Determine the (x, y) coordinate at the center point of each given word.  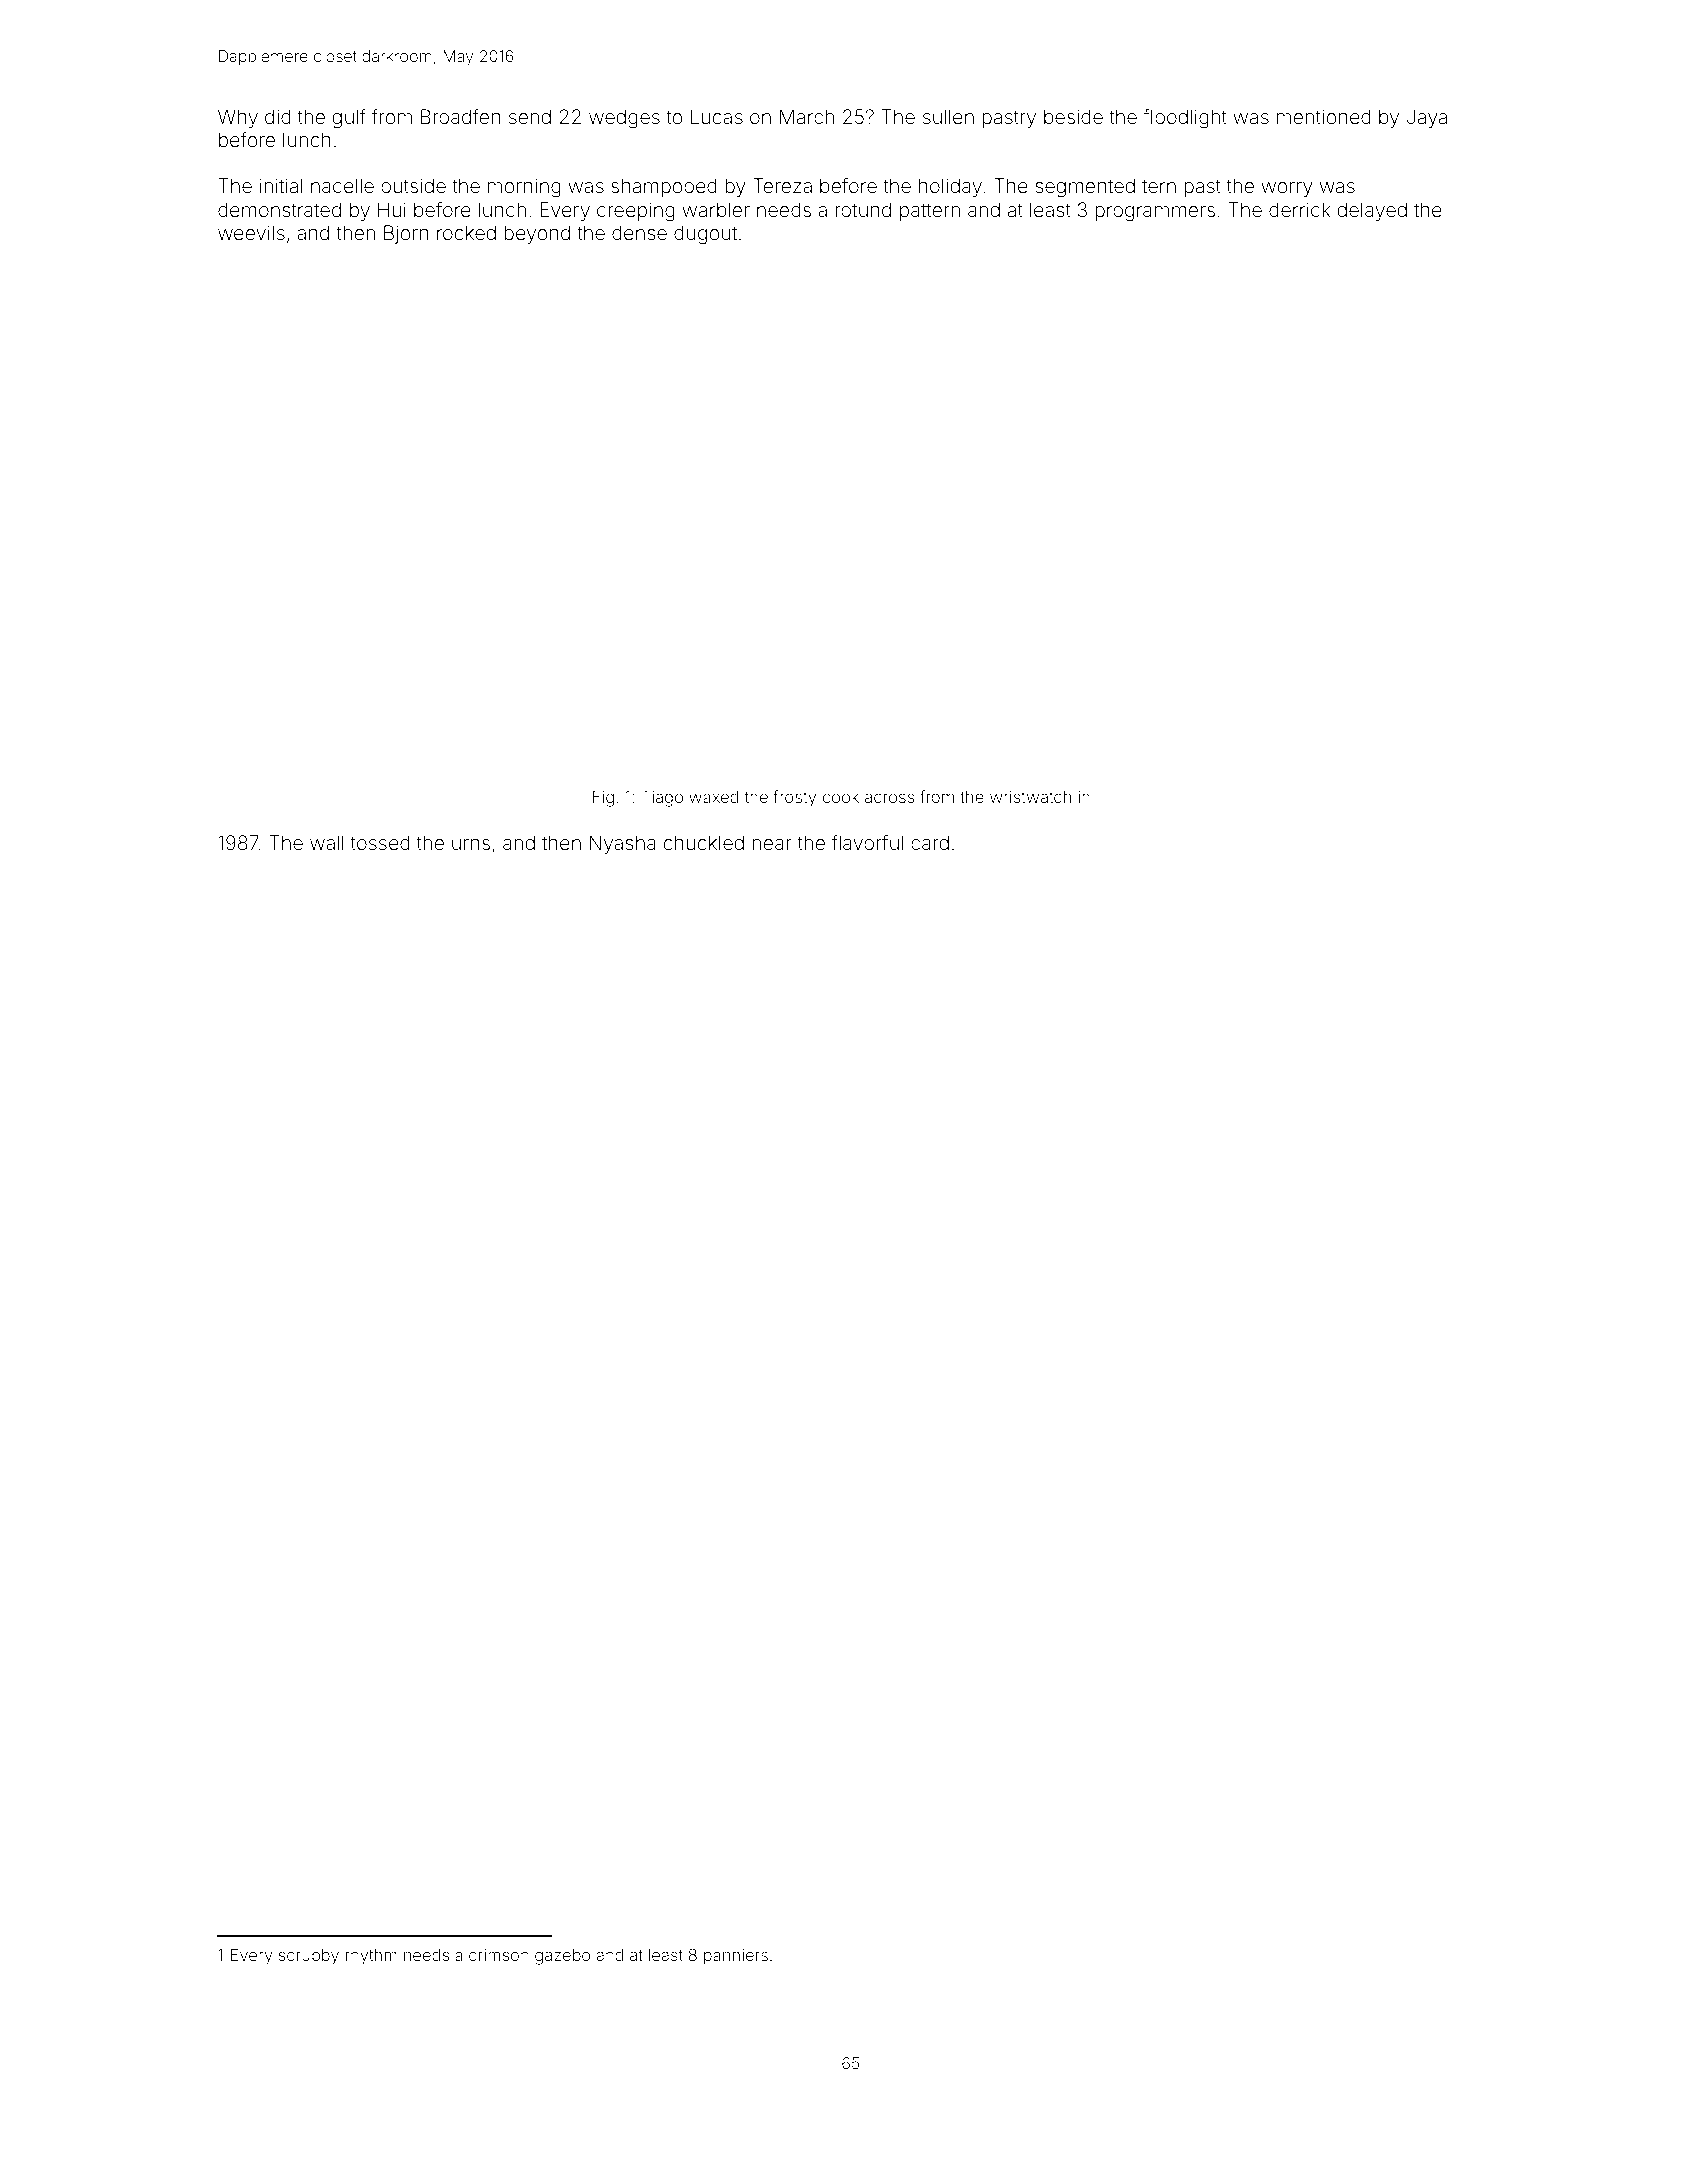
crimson (499, 1955)
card (930, 842)
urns (471, 844)
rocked (466, 232)
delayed (1372, 211)
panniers (736, 1957)
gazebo (562, 1957)
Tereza (782, 185)
